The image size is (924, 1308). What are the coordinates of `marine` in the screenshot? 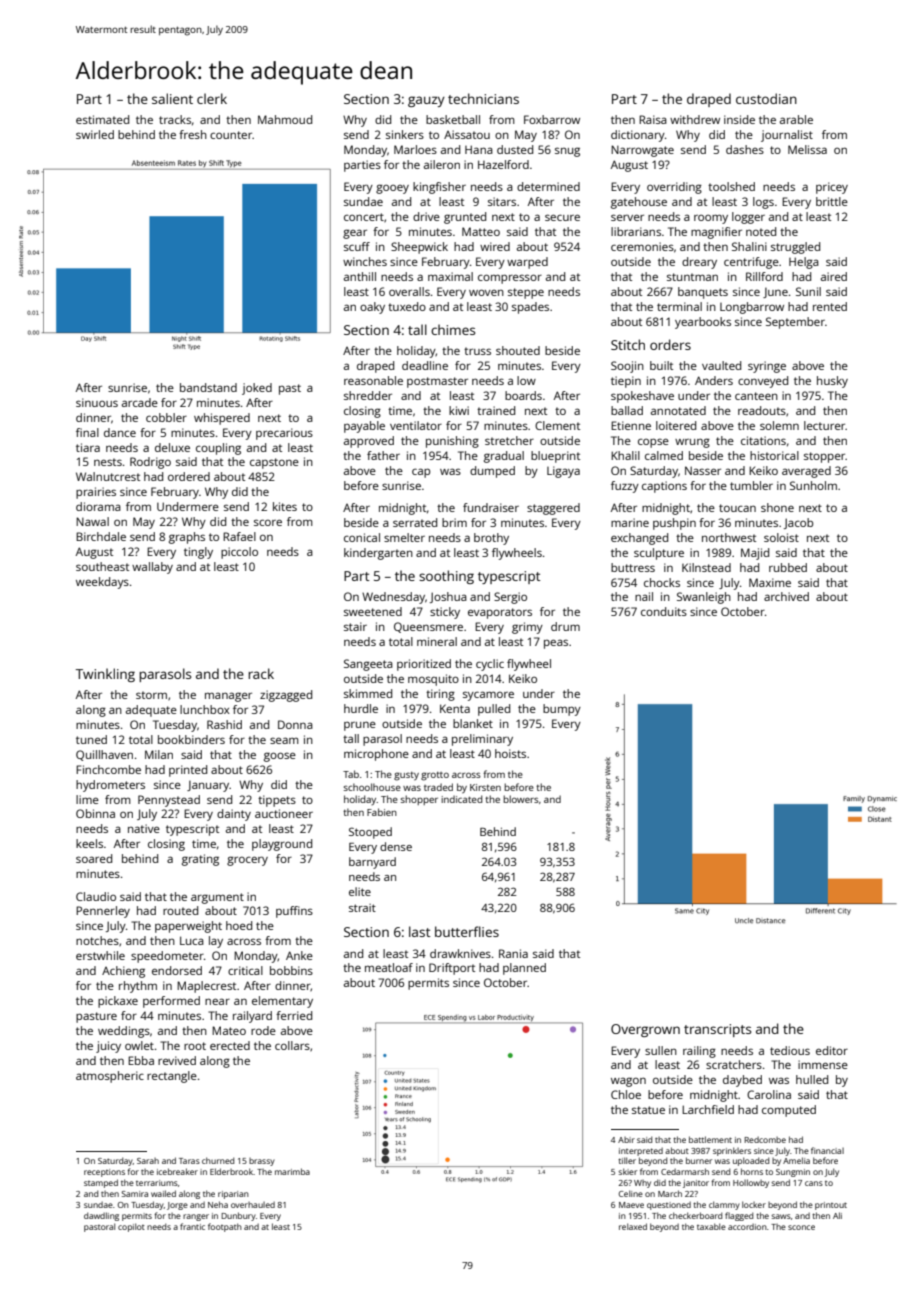 It's located at (630, 522).
